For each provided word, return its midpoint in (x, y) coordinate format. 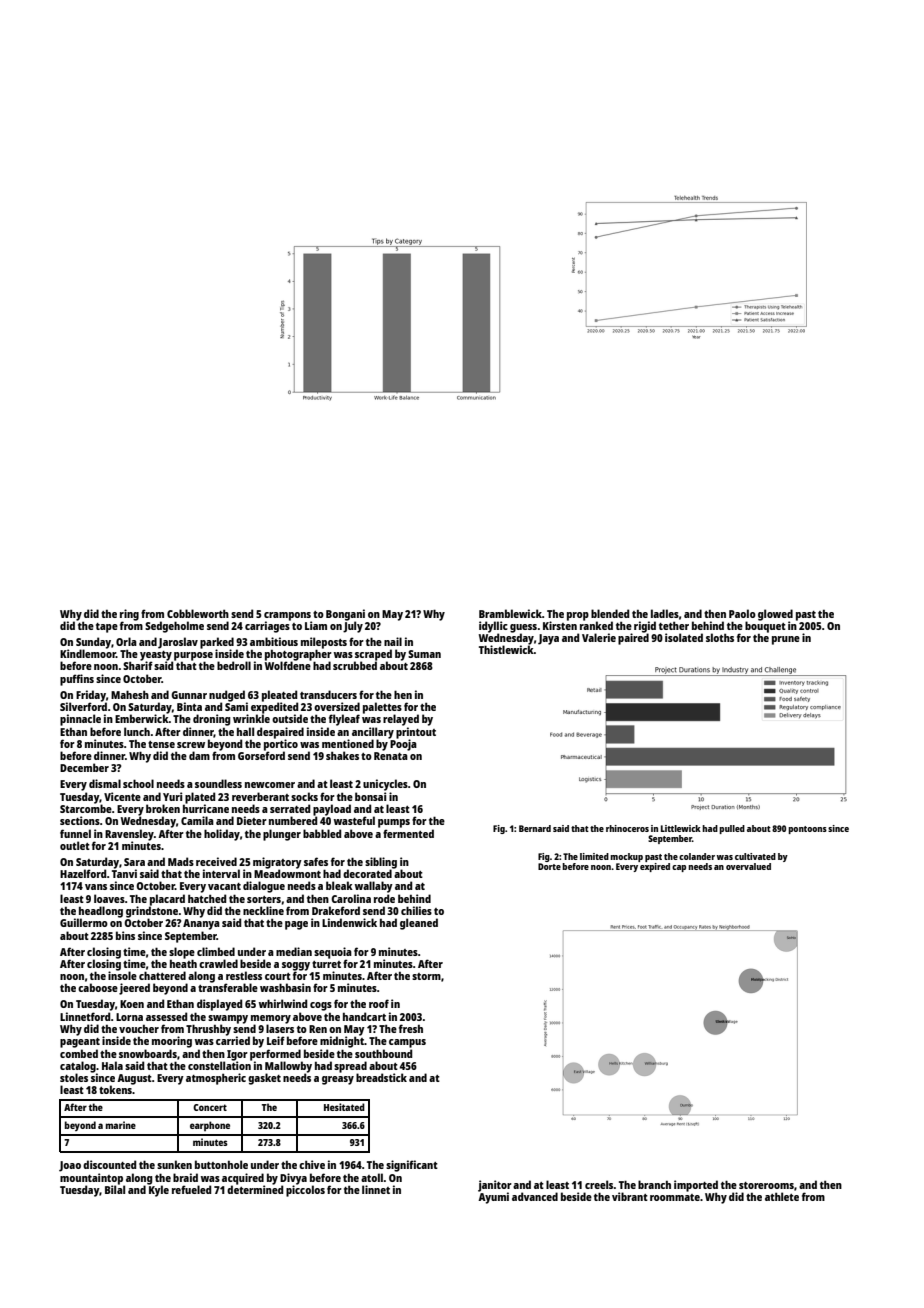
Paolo (742, 613)
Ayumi (493, 1198)
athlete (782, 1196)
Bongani (345, 615)
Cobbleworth (198, 613)
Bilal (115, 1189)
